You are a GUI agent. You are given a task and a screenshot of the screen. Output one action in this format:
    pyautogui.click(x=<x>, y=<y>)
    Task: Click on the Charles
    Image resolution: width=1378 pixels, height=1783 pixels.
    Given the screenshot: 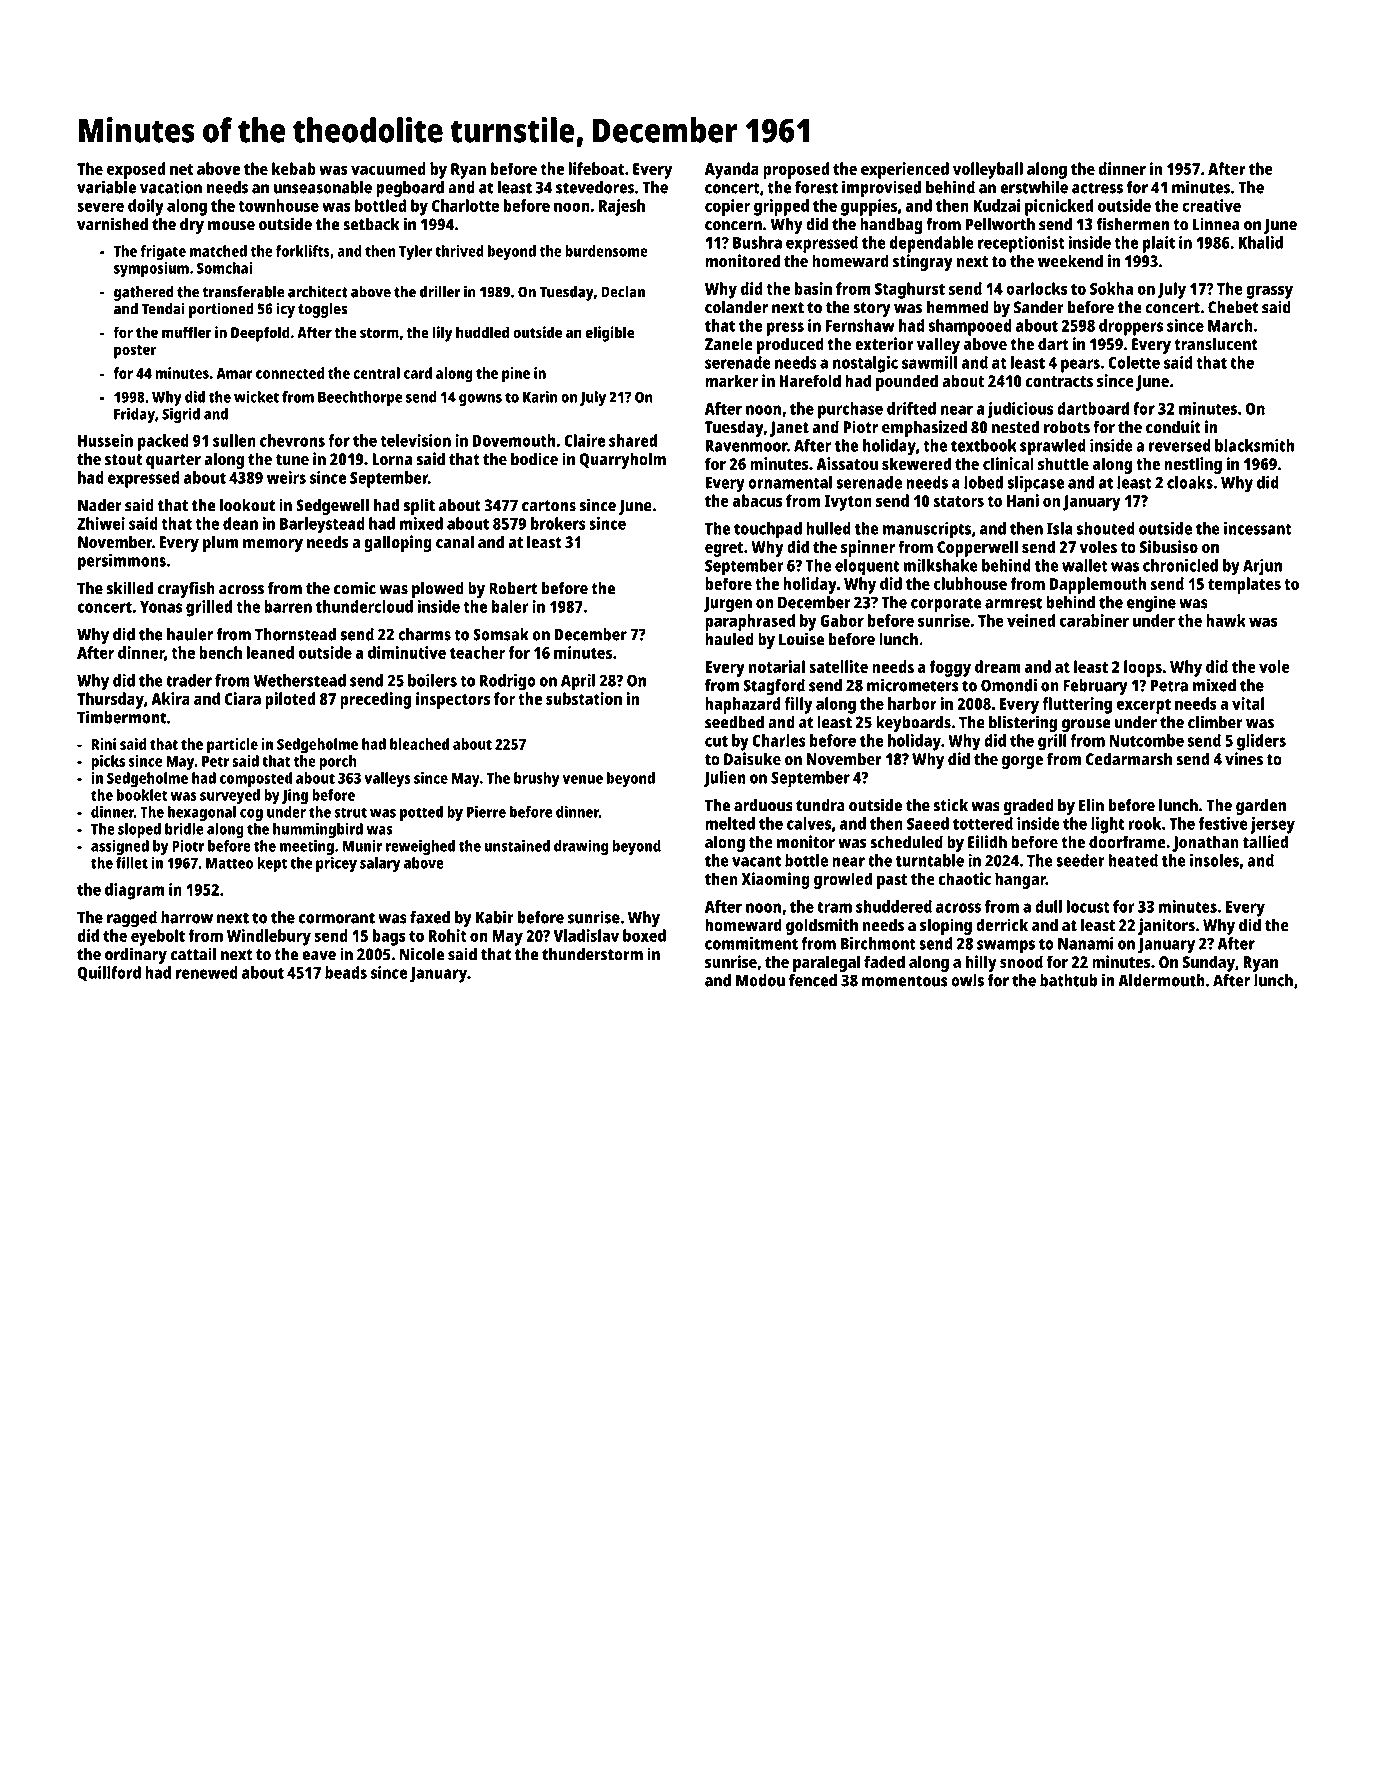 What is the action you would take?
    pyautogui.click(x=779, y=740)
